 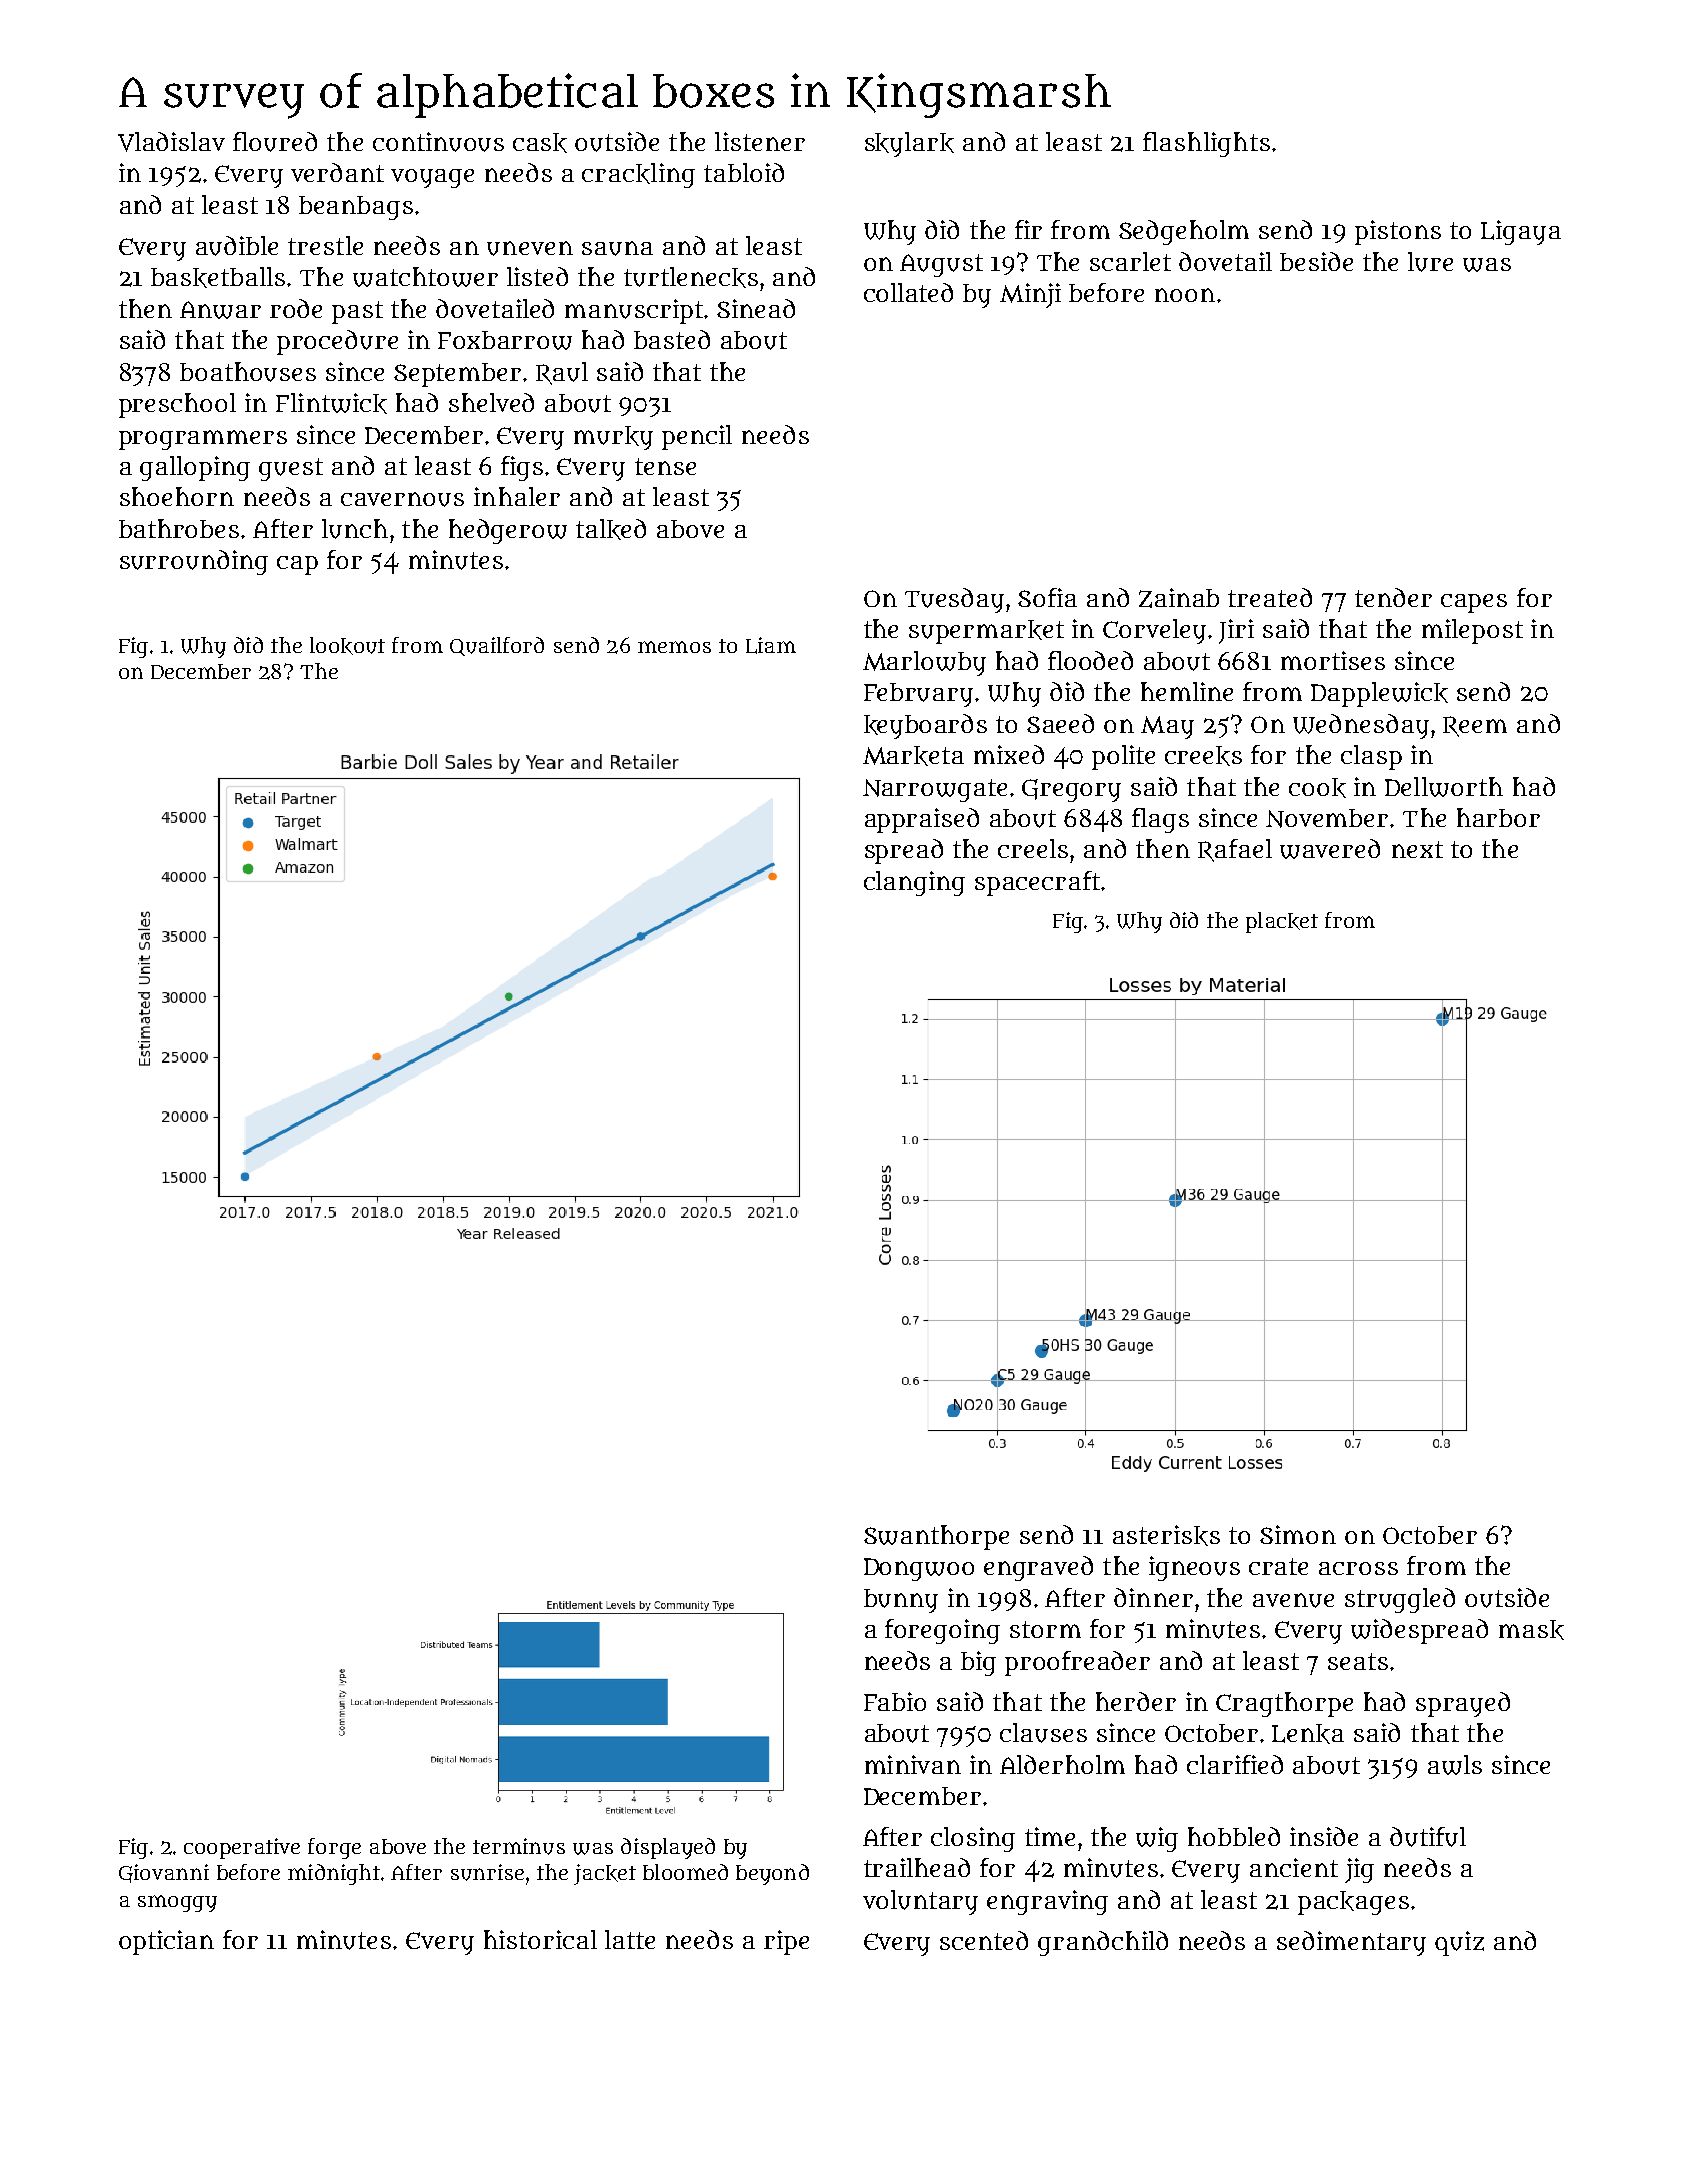 What do you see at coordinates (1282, 922) in the screenshot?
I see `placket` at bounding box center [1282, 922].
